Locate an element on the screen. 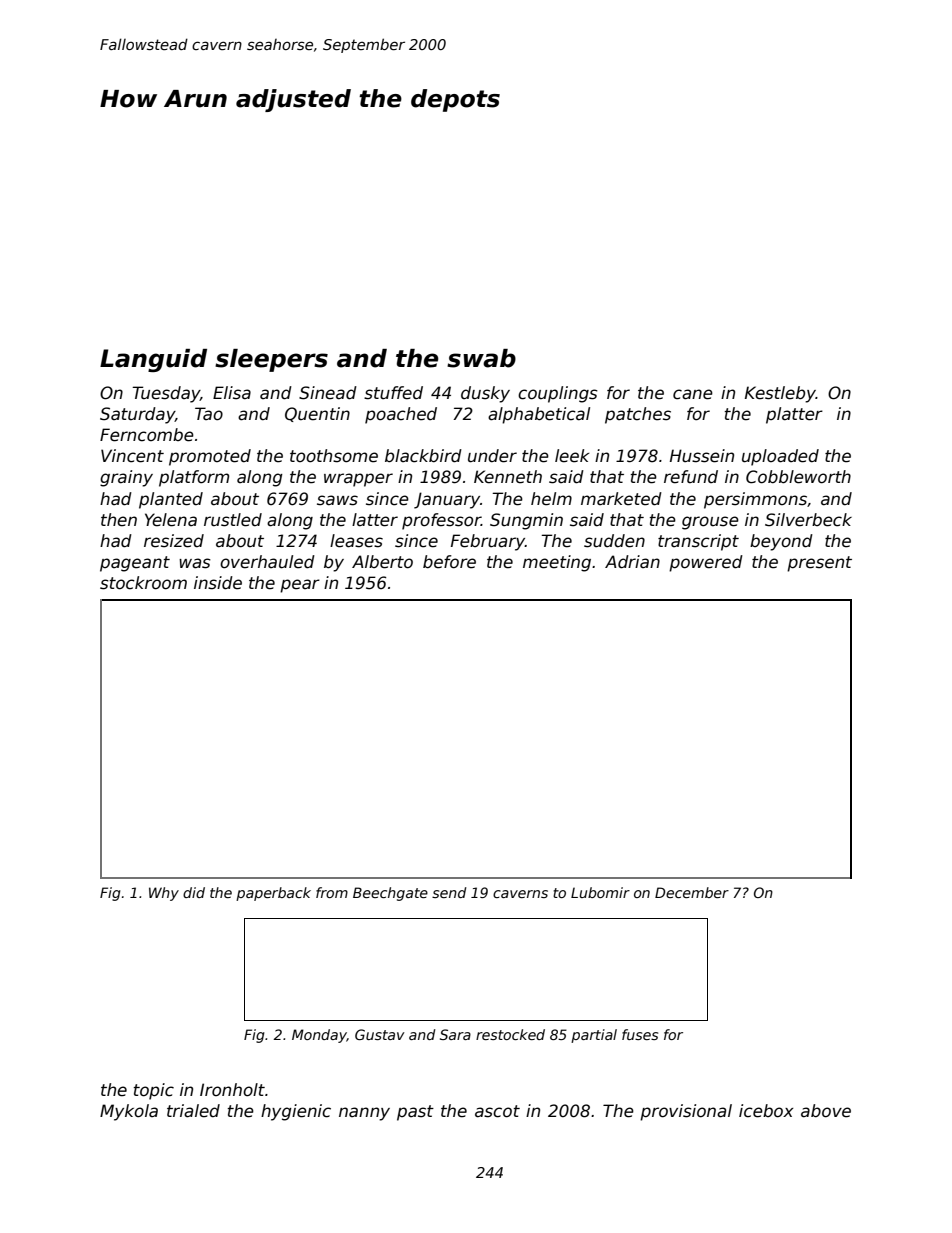 Image resolution: width=952 pixels, height=1233 pixels. topic is located at coordinates (154, 1091).
